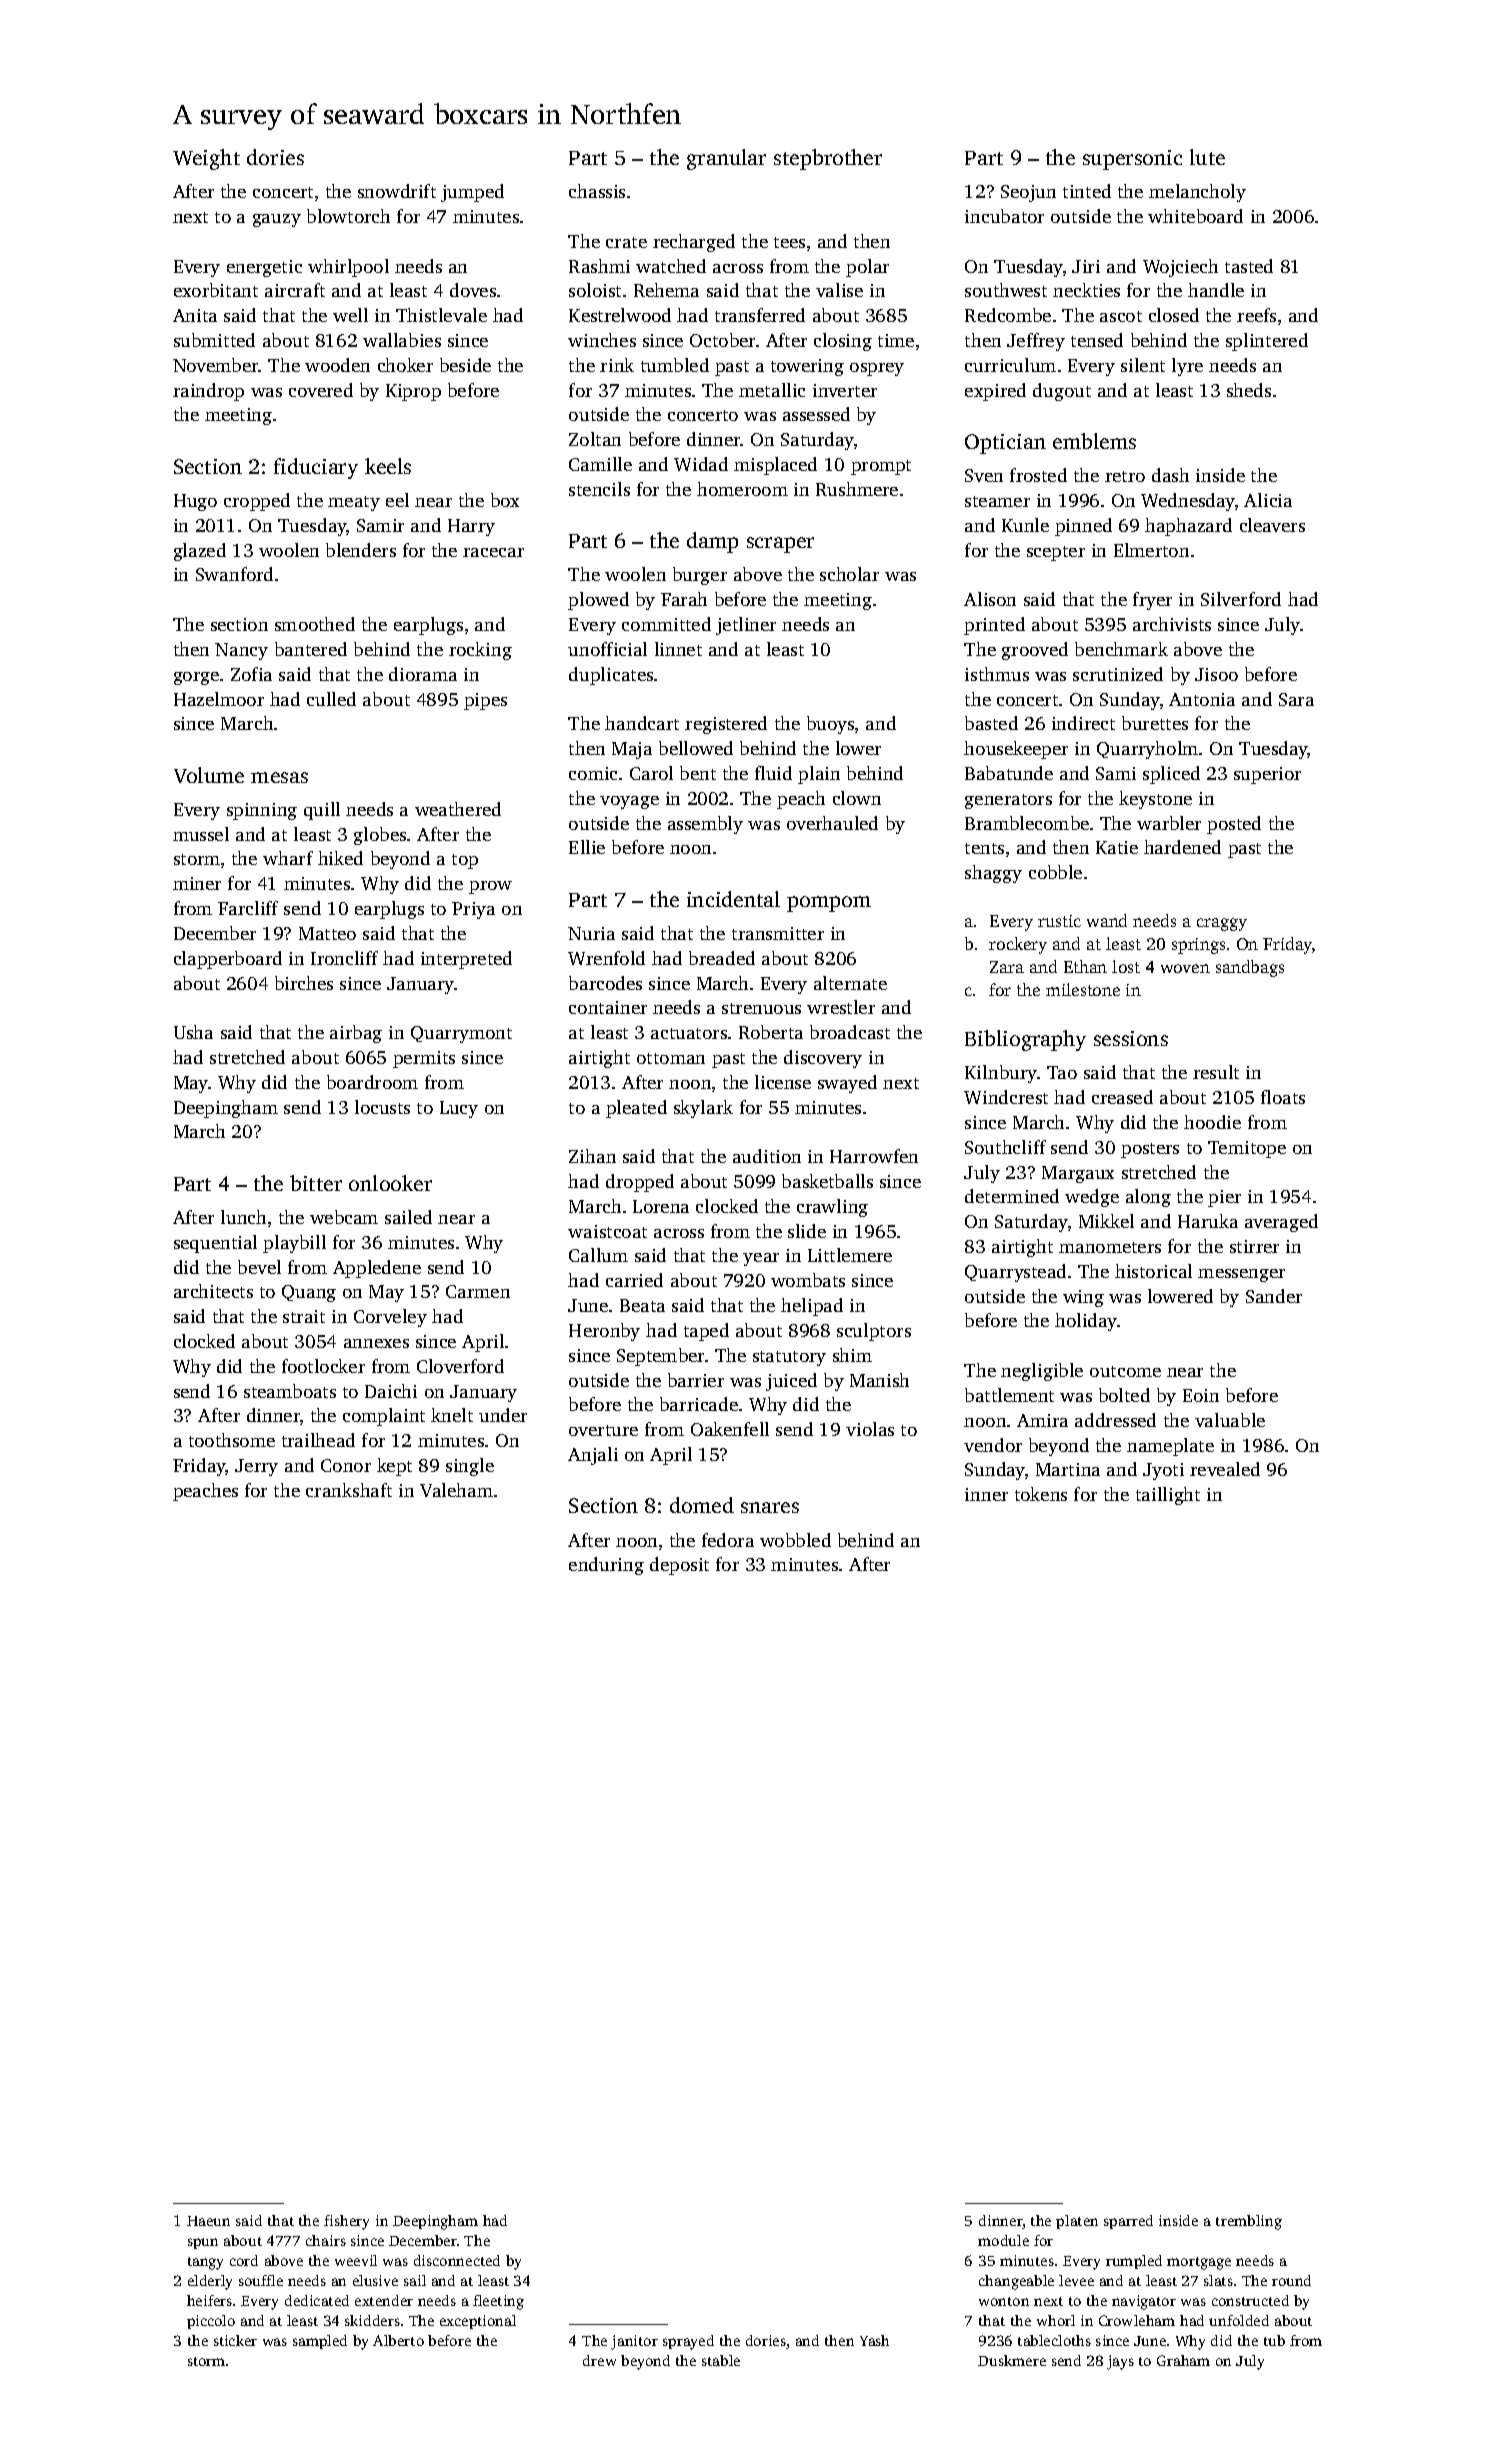 This image has width=1496, height=2464. Describe the element at coordinates (466, 960) in the image. I see `interpreted` at that location.
